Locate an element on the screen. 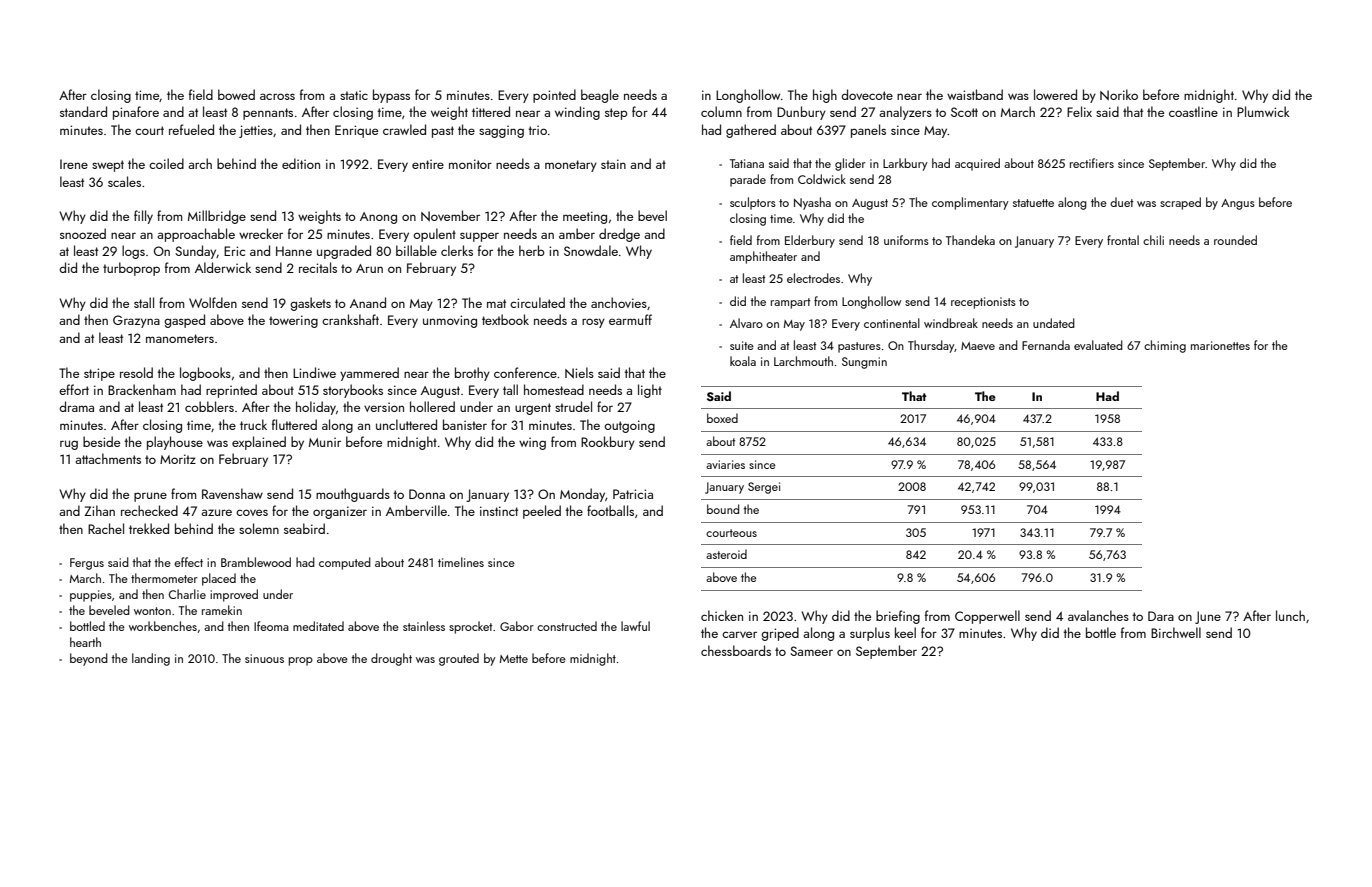  Plumwick is located at coordinates (1263, 111).
